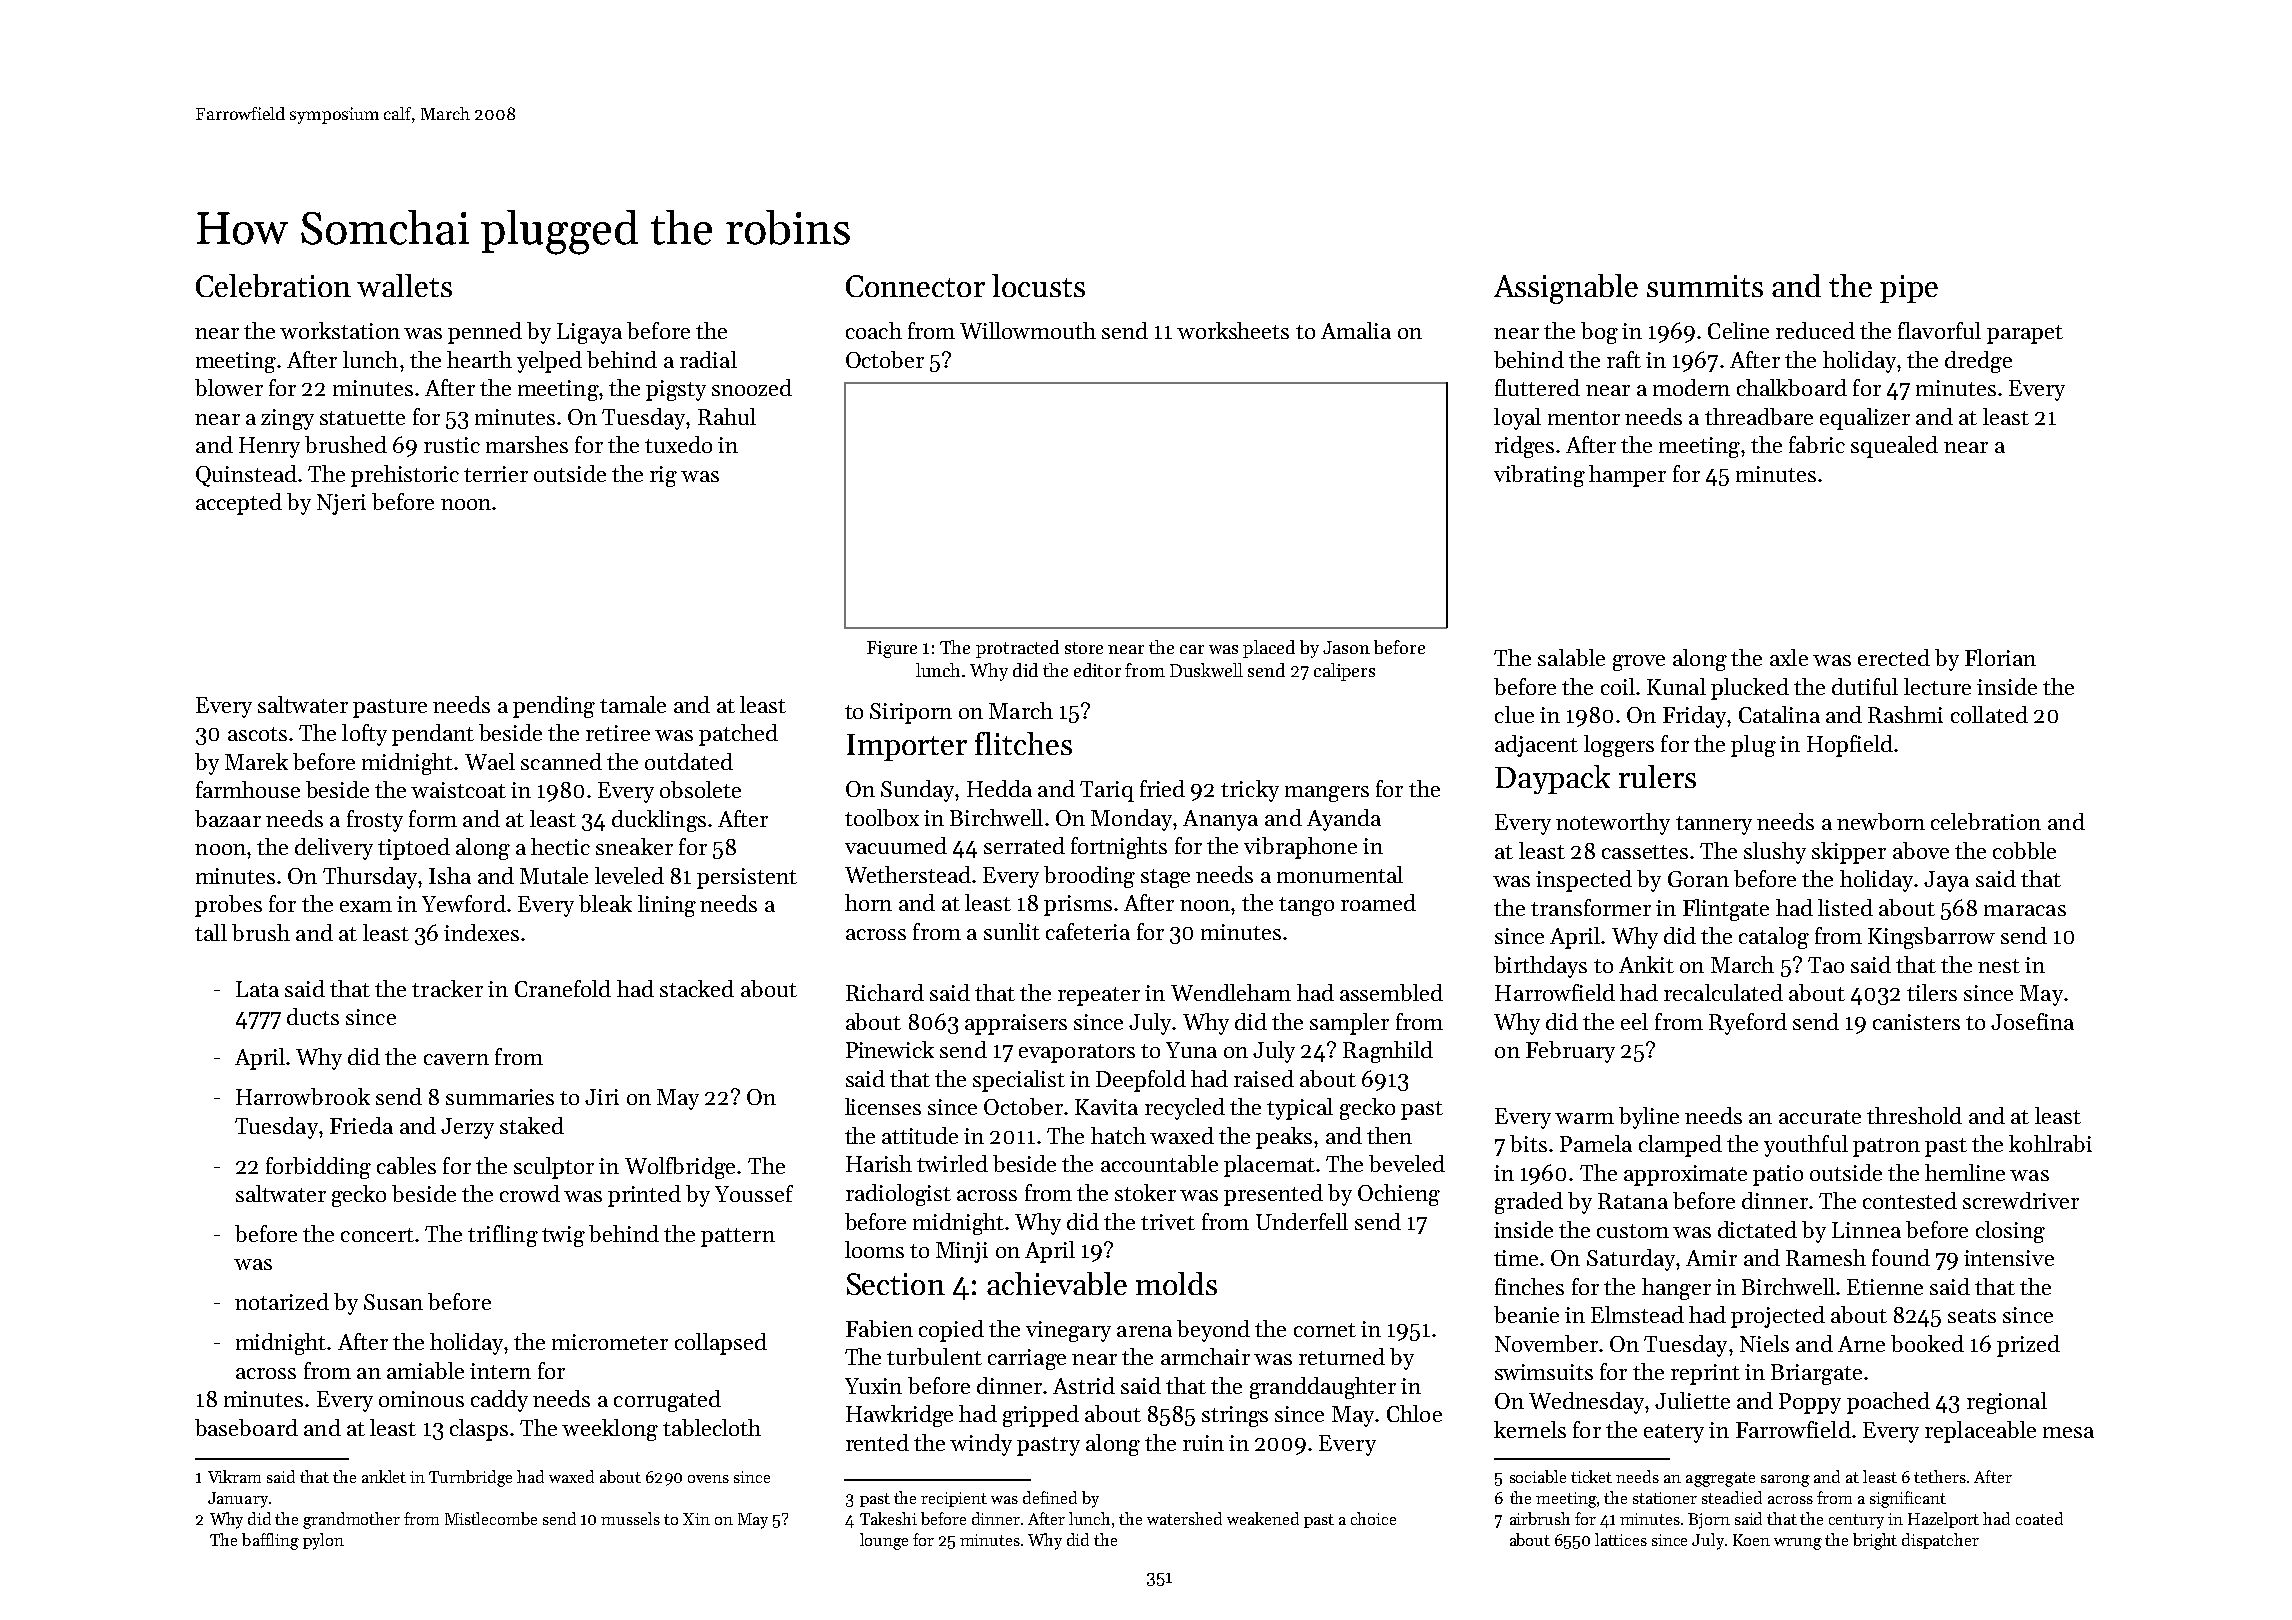 This screenshot has width=2292, height=1620. What do you see at coordinates (1820, 1117) in the screenshot?
I see `accurate` at bounding box center [1820, 1117].
